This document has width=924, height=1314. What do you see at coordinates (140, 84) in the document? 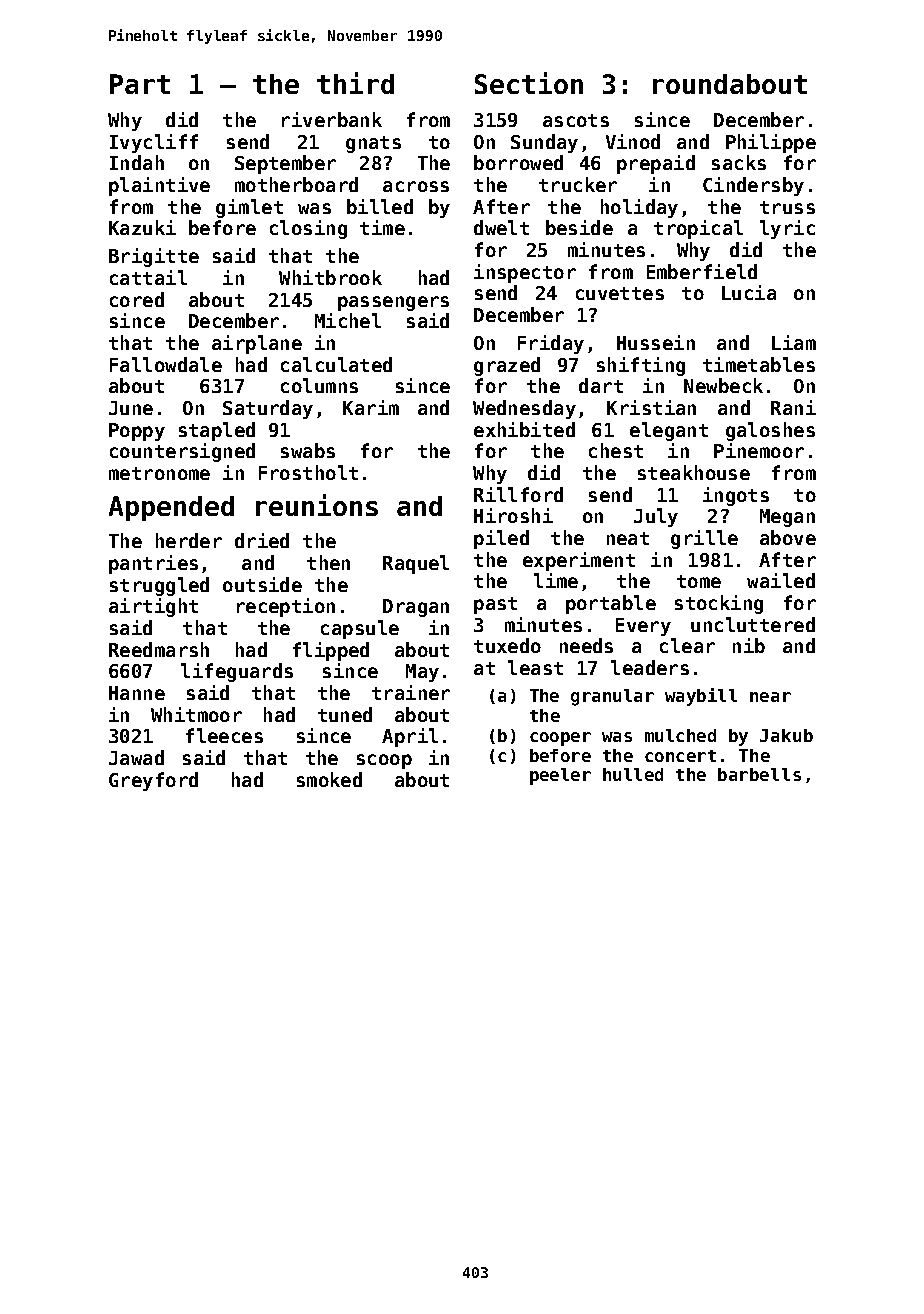
I see `Part` at bounding box center [140, 84].
